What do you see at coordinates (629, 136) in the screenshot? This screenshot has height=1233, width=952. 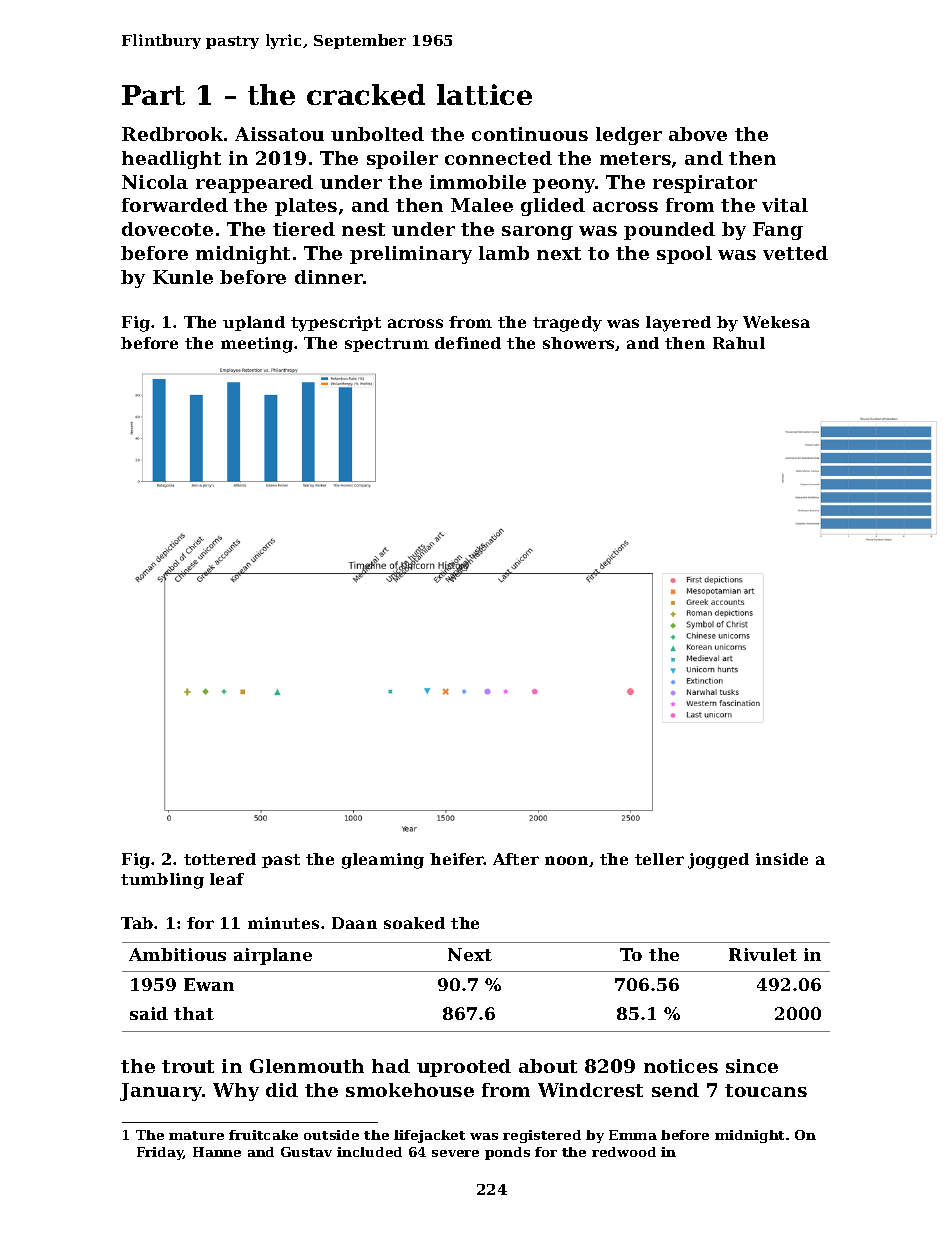 I see `ledger` at bounding box center [629, 136].
